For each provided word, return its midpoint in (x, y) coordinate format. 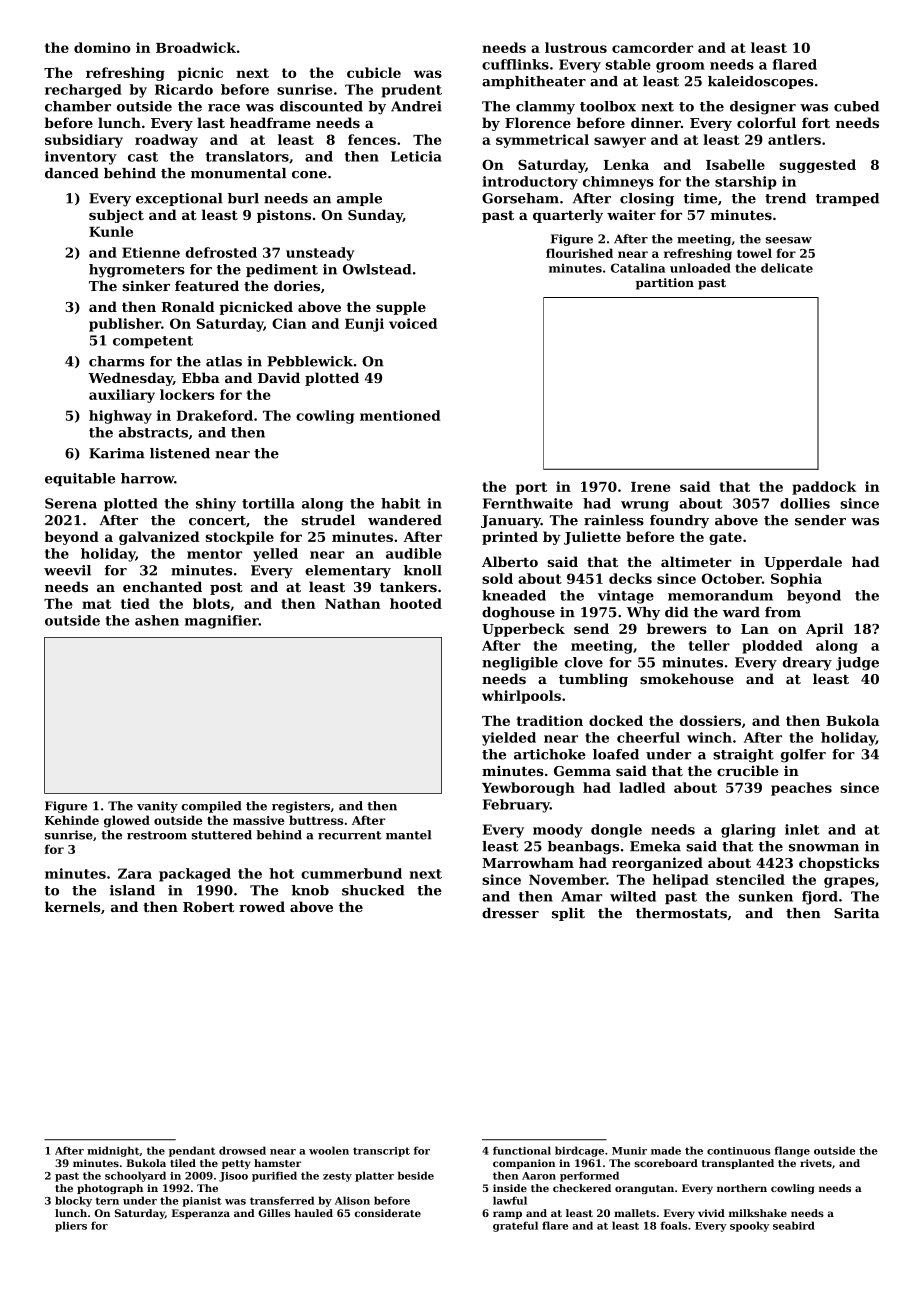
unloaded (700, 268)
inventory (81, 158)
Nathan (352, 603)
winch (709, 737)
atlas (224, 361)
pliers (71, 1226)
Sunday (375, 216)
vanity (157, 807)
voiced (413, 323)
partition (665, 284)
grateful (515, 1226)
